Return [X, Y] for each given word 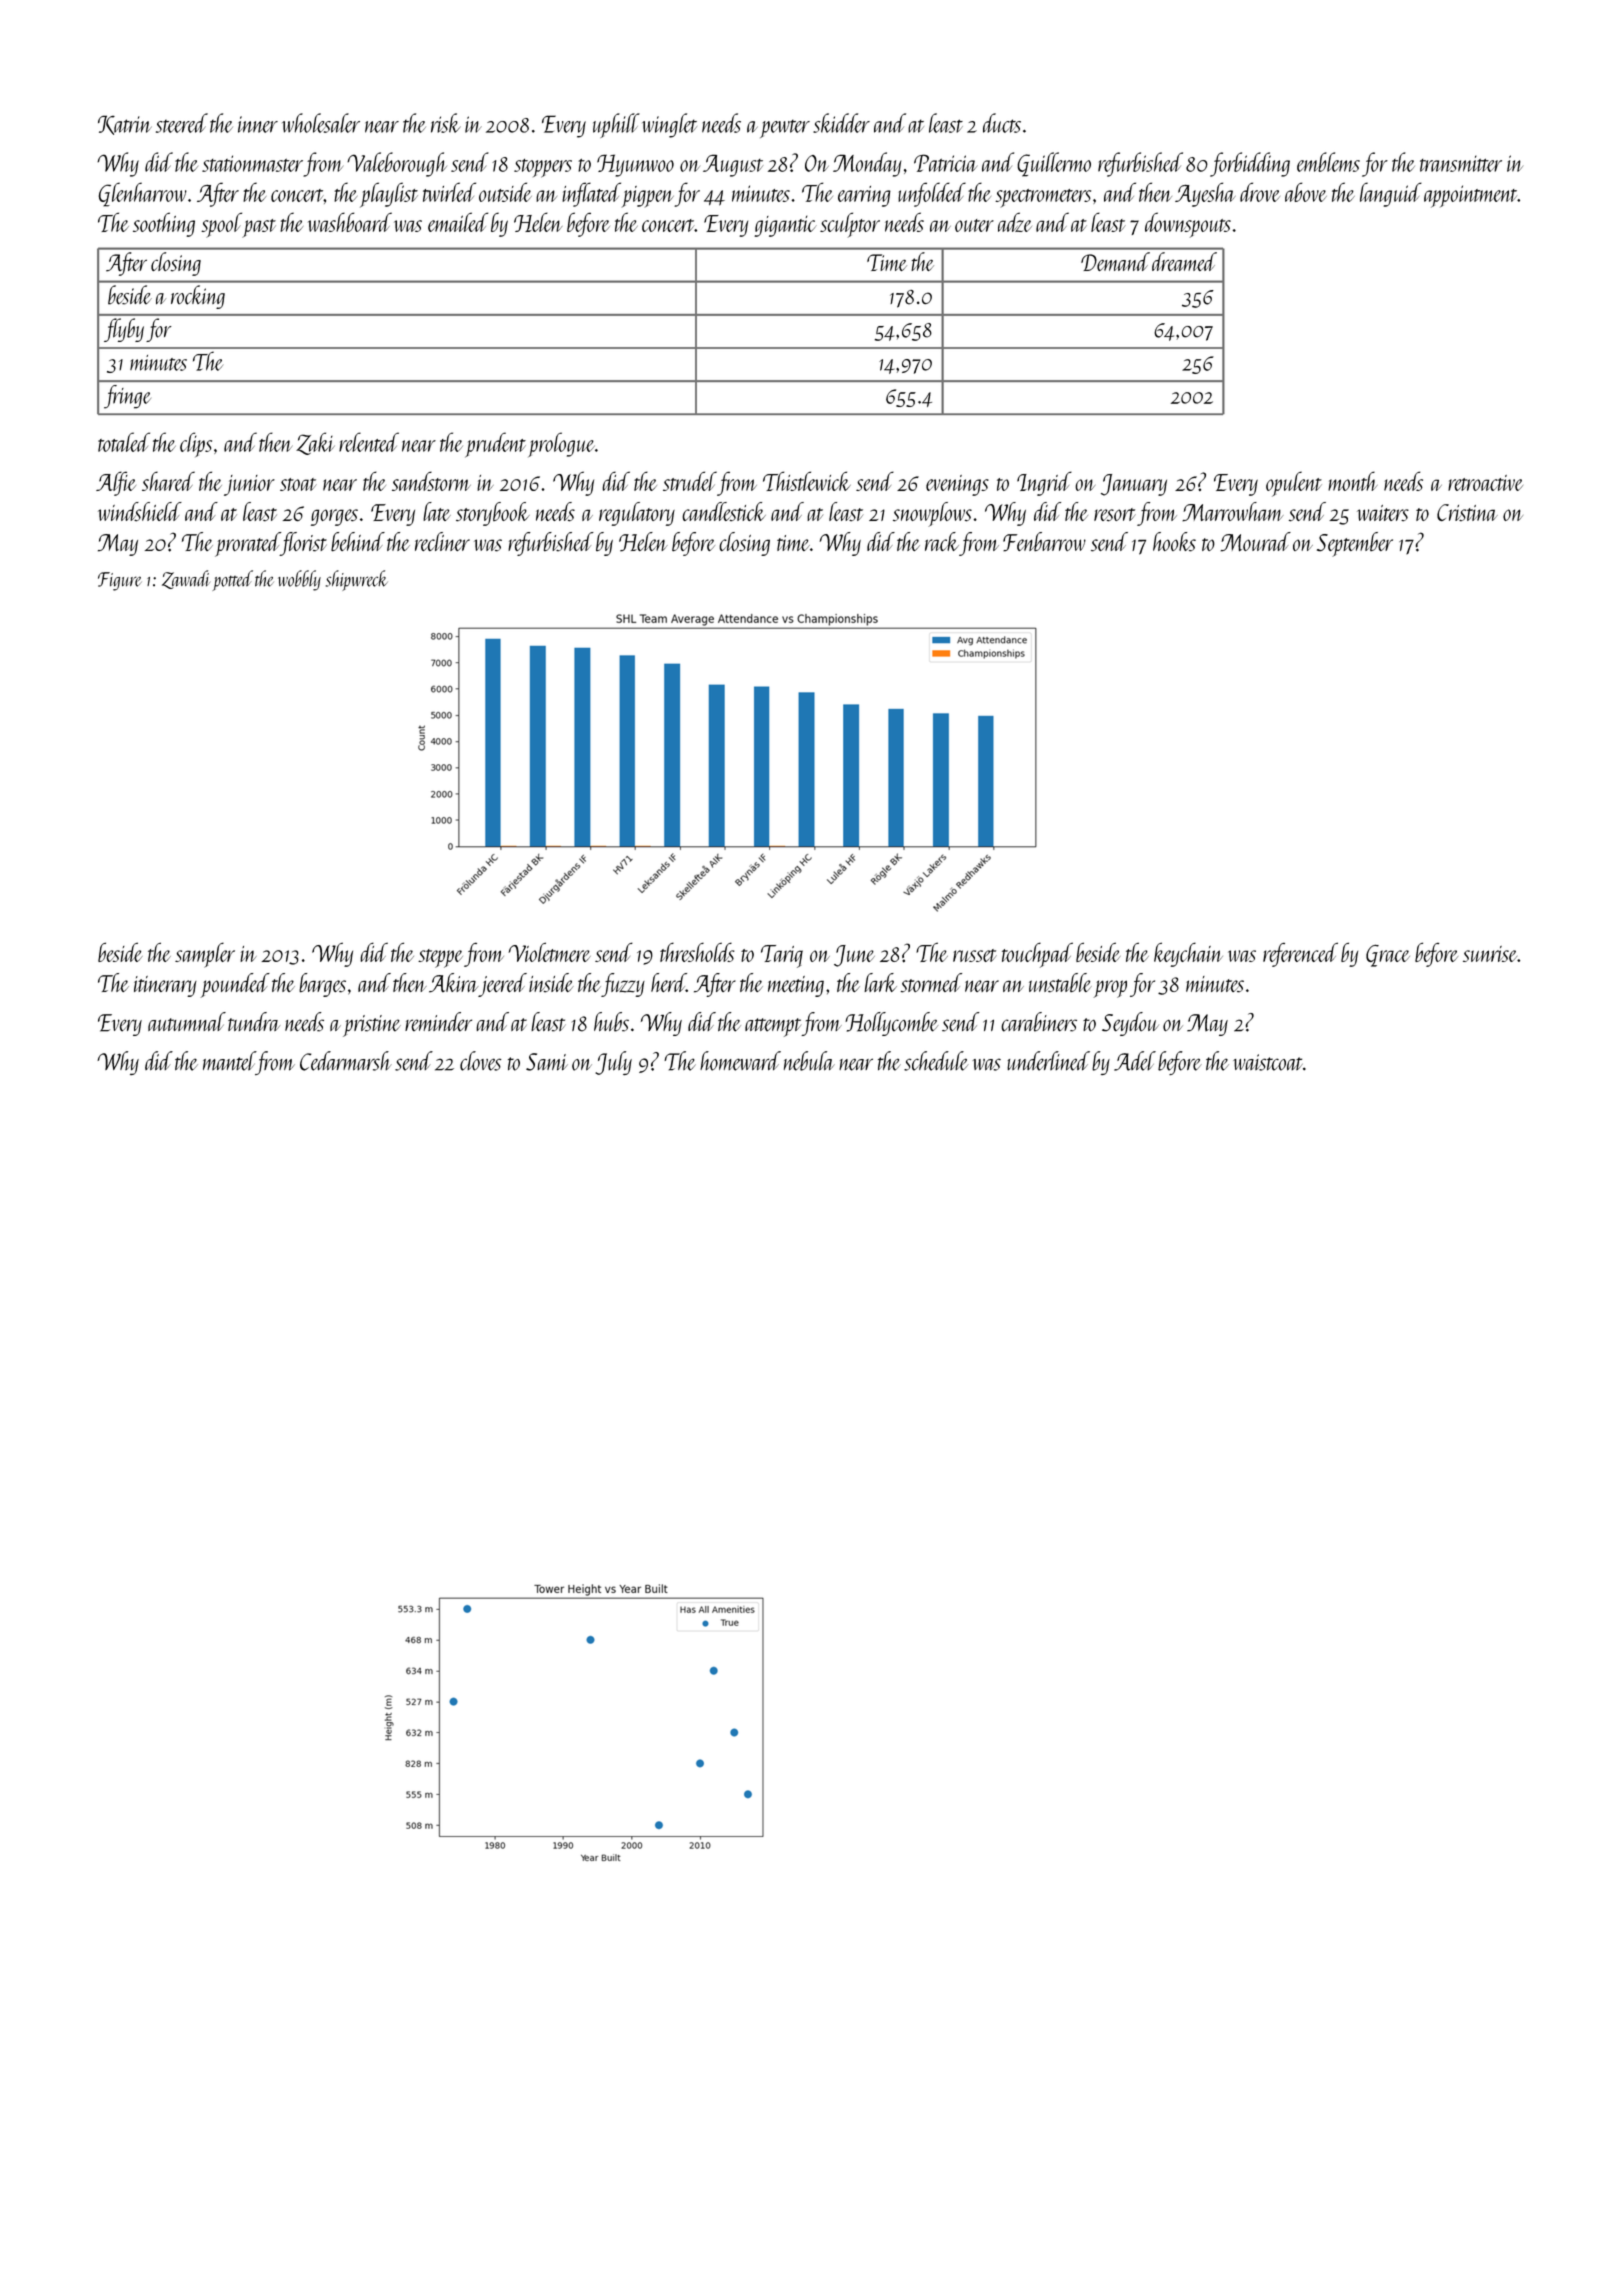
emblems [1328, 162]
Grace [1388, 956]
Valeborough [397, 164]
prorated [247, 544]
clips [196, 444]
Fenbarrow [1044, 542]
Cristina [1467, 512]
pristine [372, 1026]
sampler [205, 955]
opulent [1294, 484]
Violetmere [549, 952]
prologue [561, 444]
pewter [785, 129]
